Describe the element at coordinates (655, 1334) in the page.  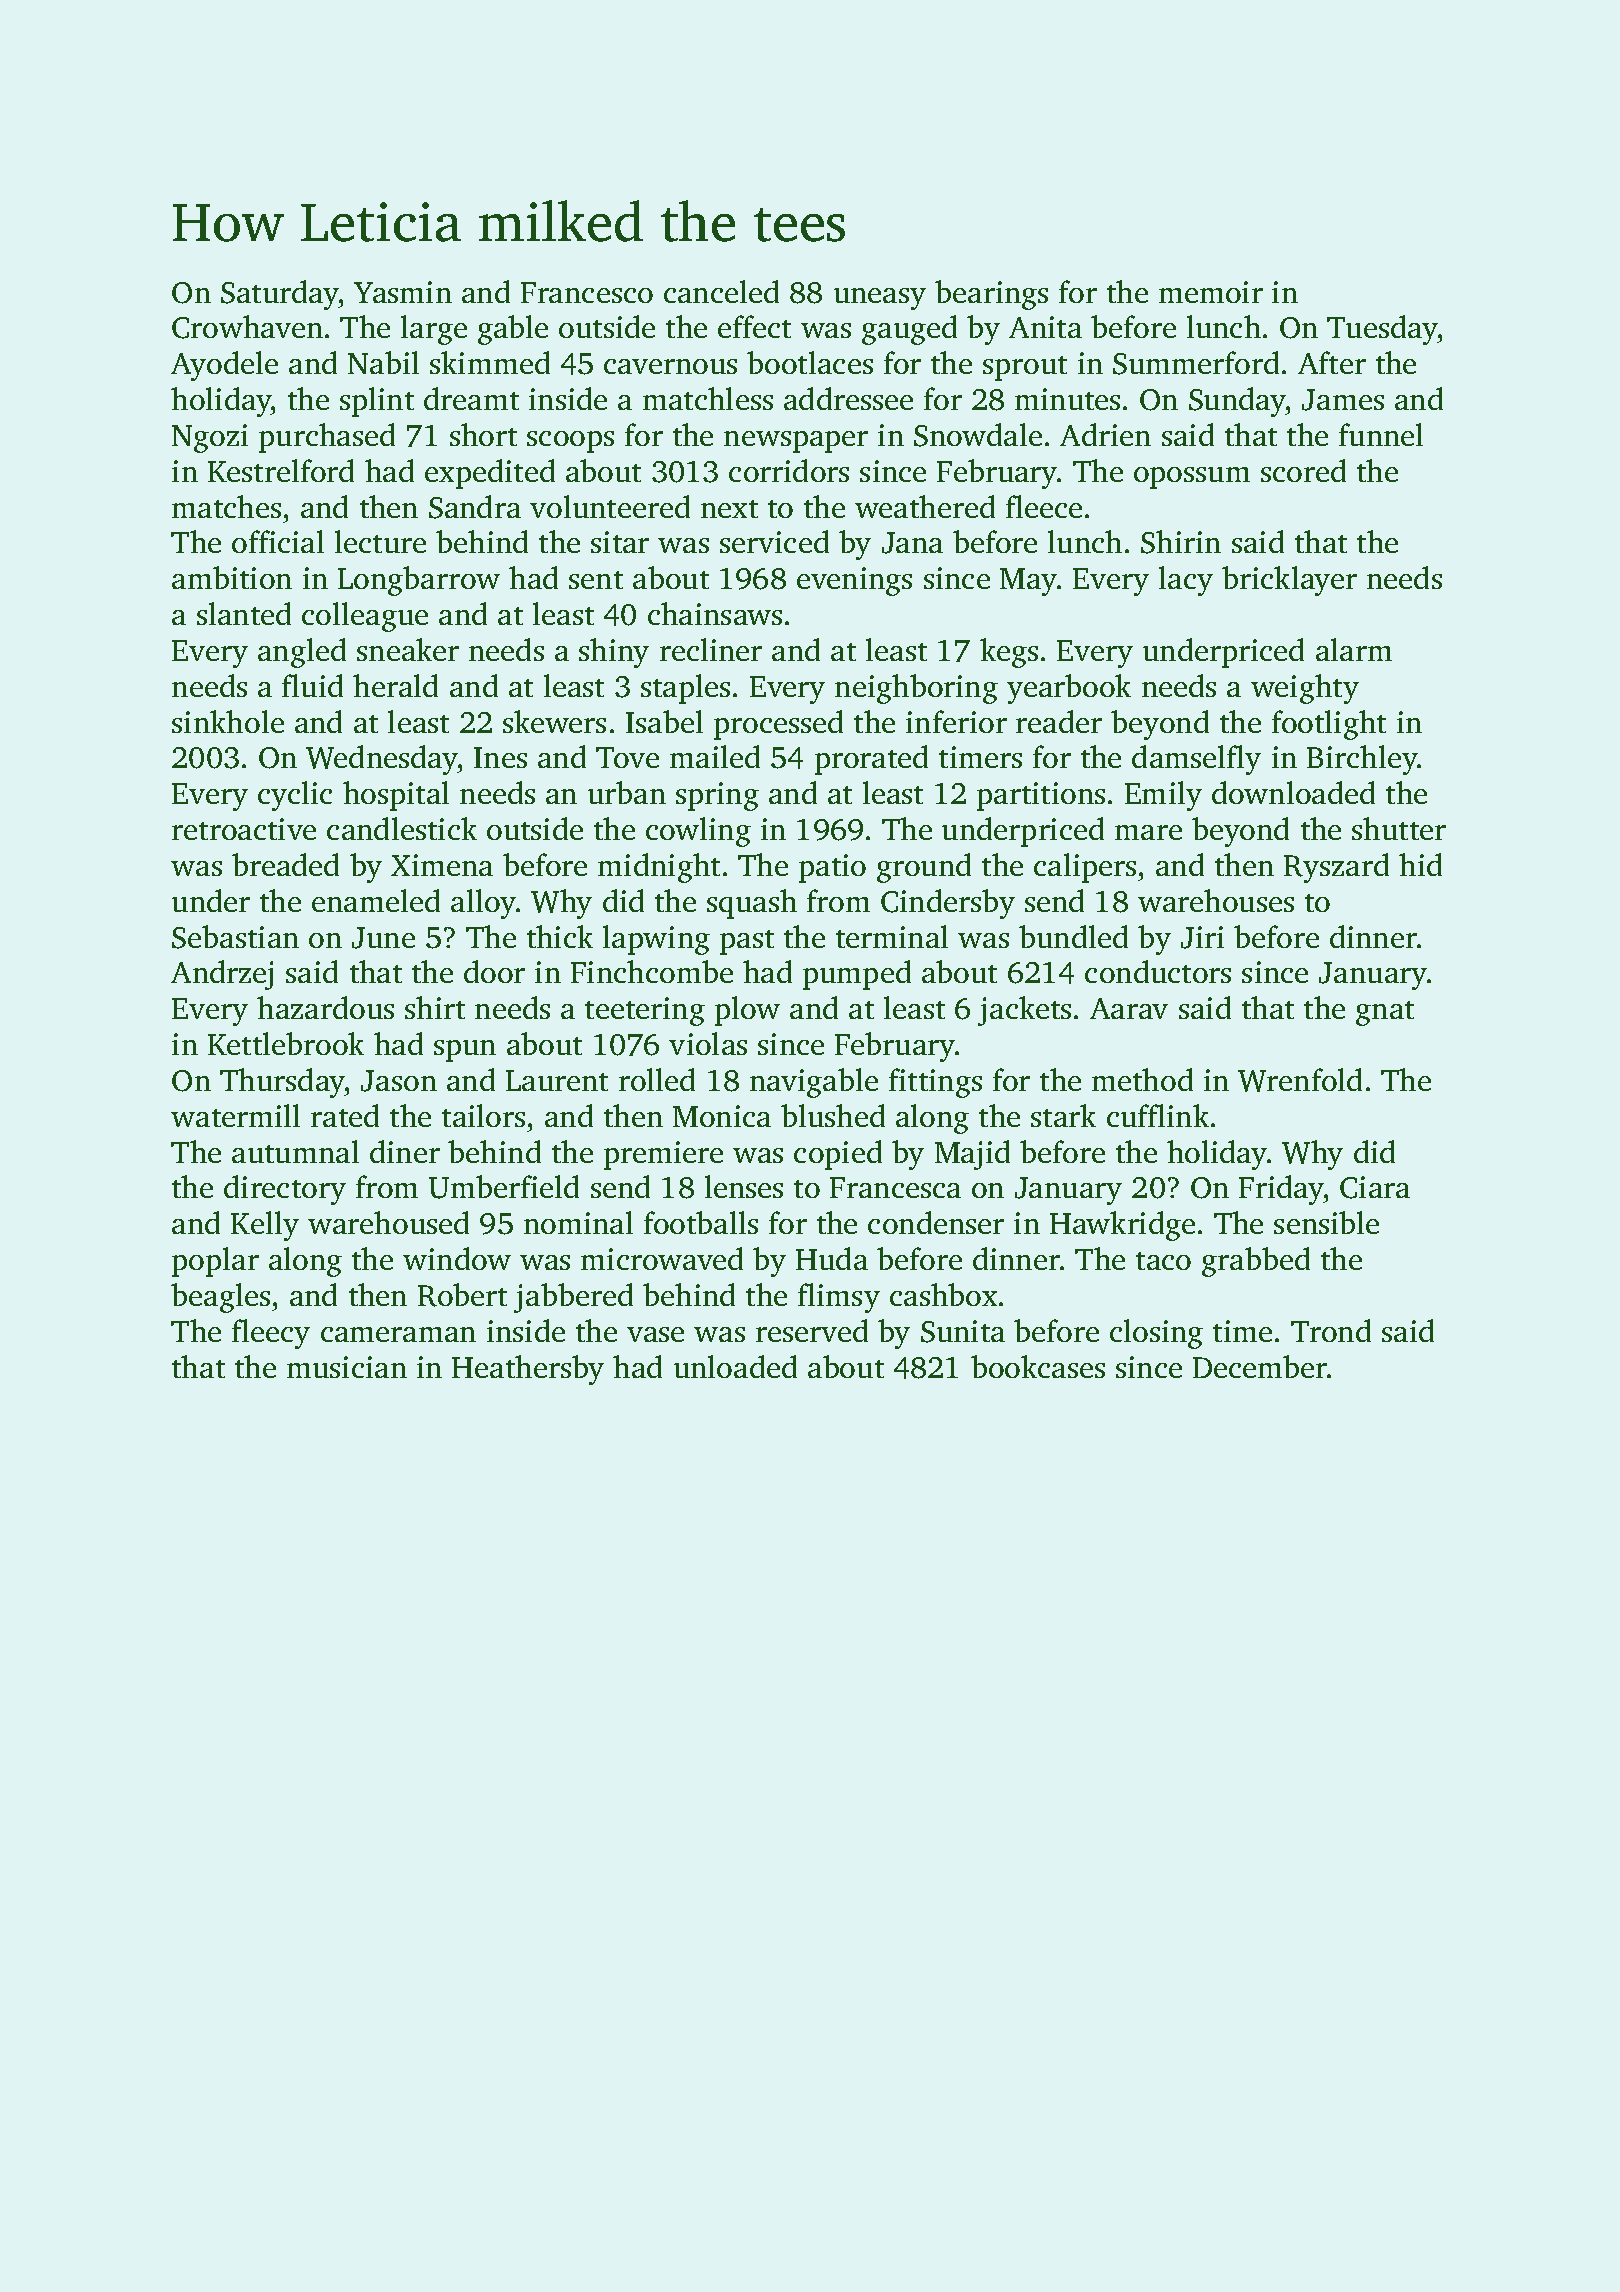
I see `vase` at that location.
